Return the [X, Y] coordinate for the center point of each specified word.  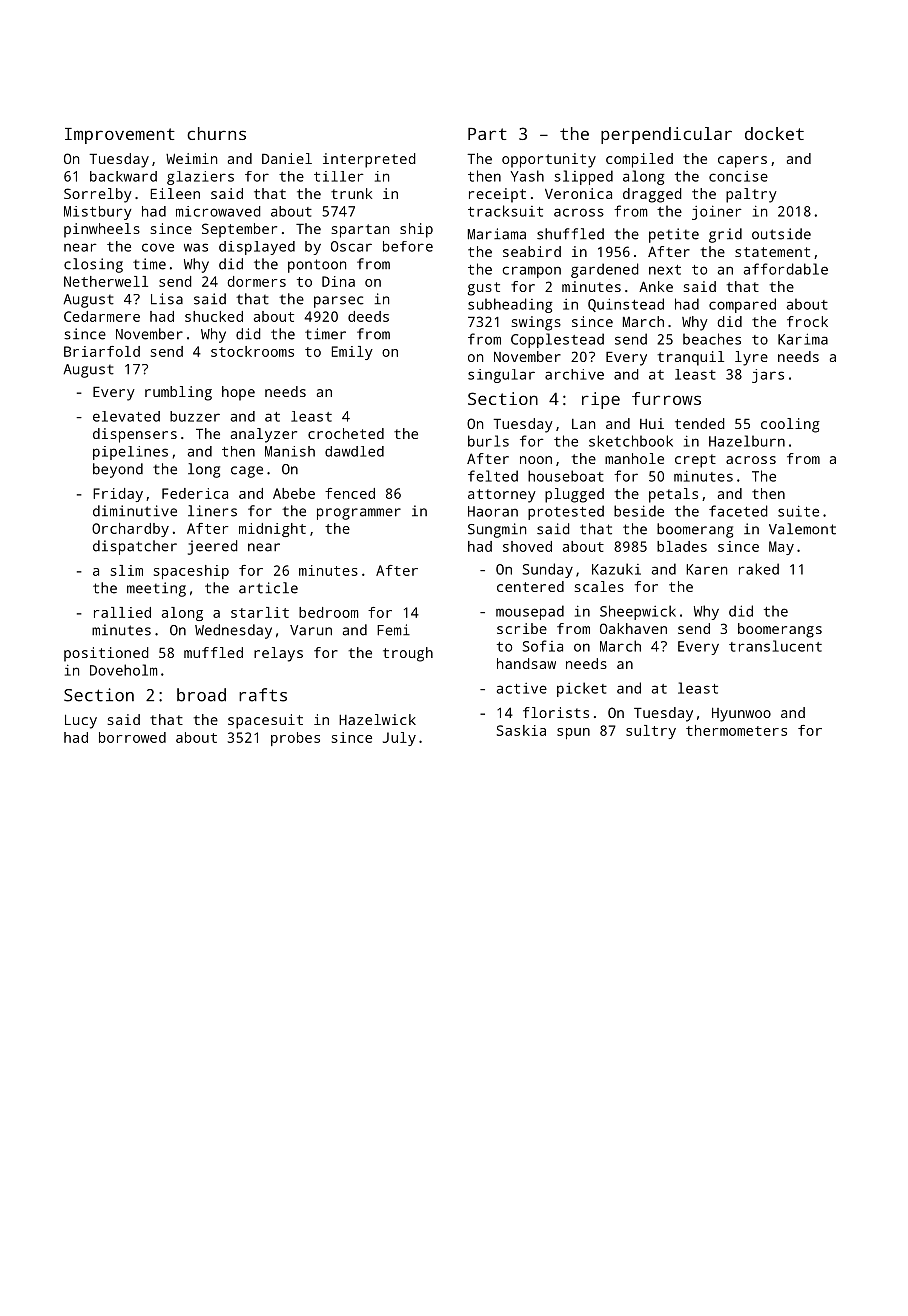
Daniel [287, 158]
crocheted [346, 433]
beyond [118, 470]
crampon [531, 272]
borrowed [132, 737]
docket [774, 133]
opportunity [549, 160]
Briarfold [102, 351]
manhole [634, 458]
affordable [786, 269]
